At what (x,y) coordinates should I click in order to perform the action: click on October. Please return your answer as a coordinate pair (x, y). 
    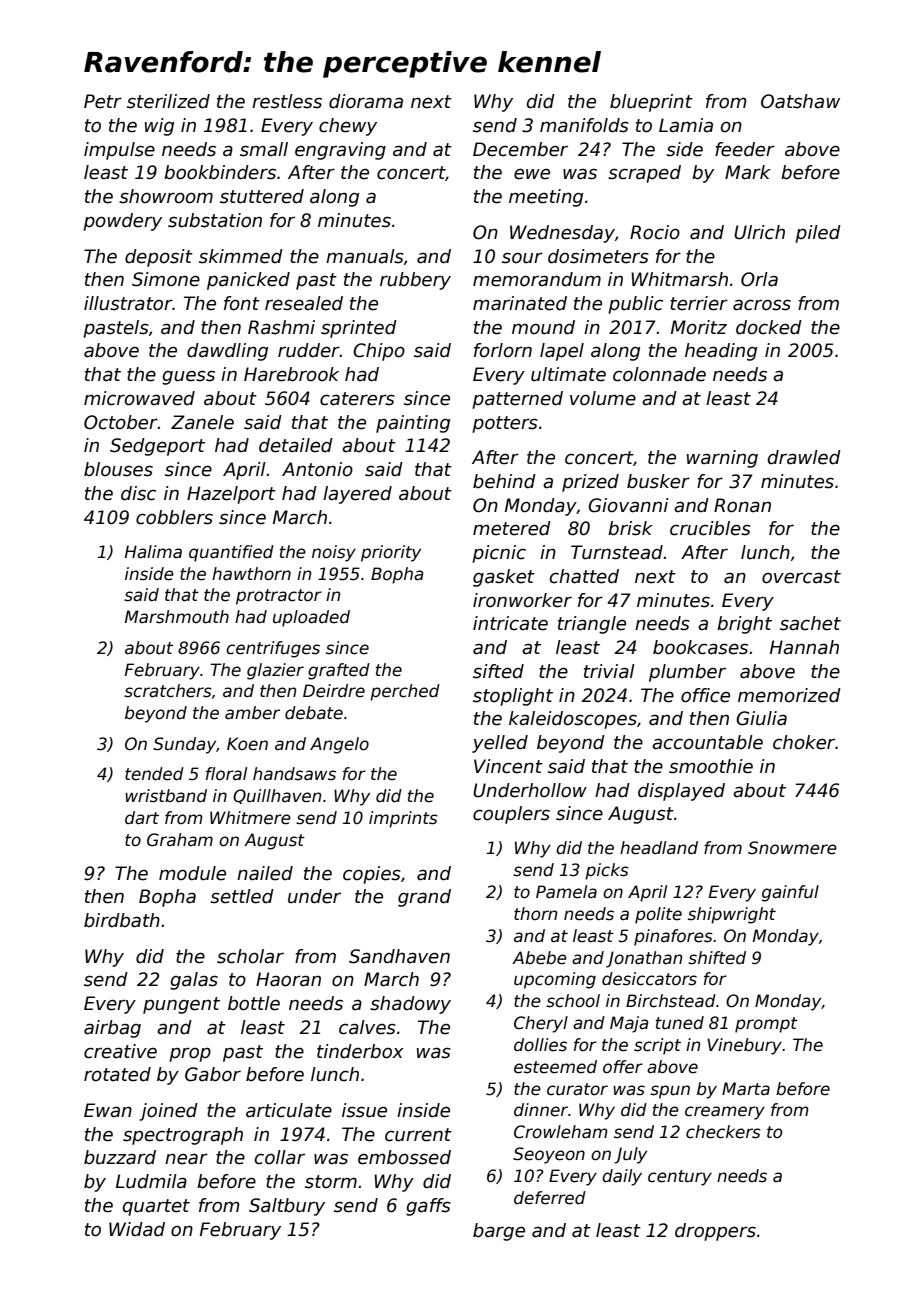
    Looking at the image, I should click on (121, 422).
